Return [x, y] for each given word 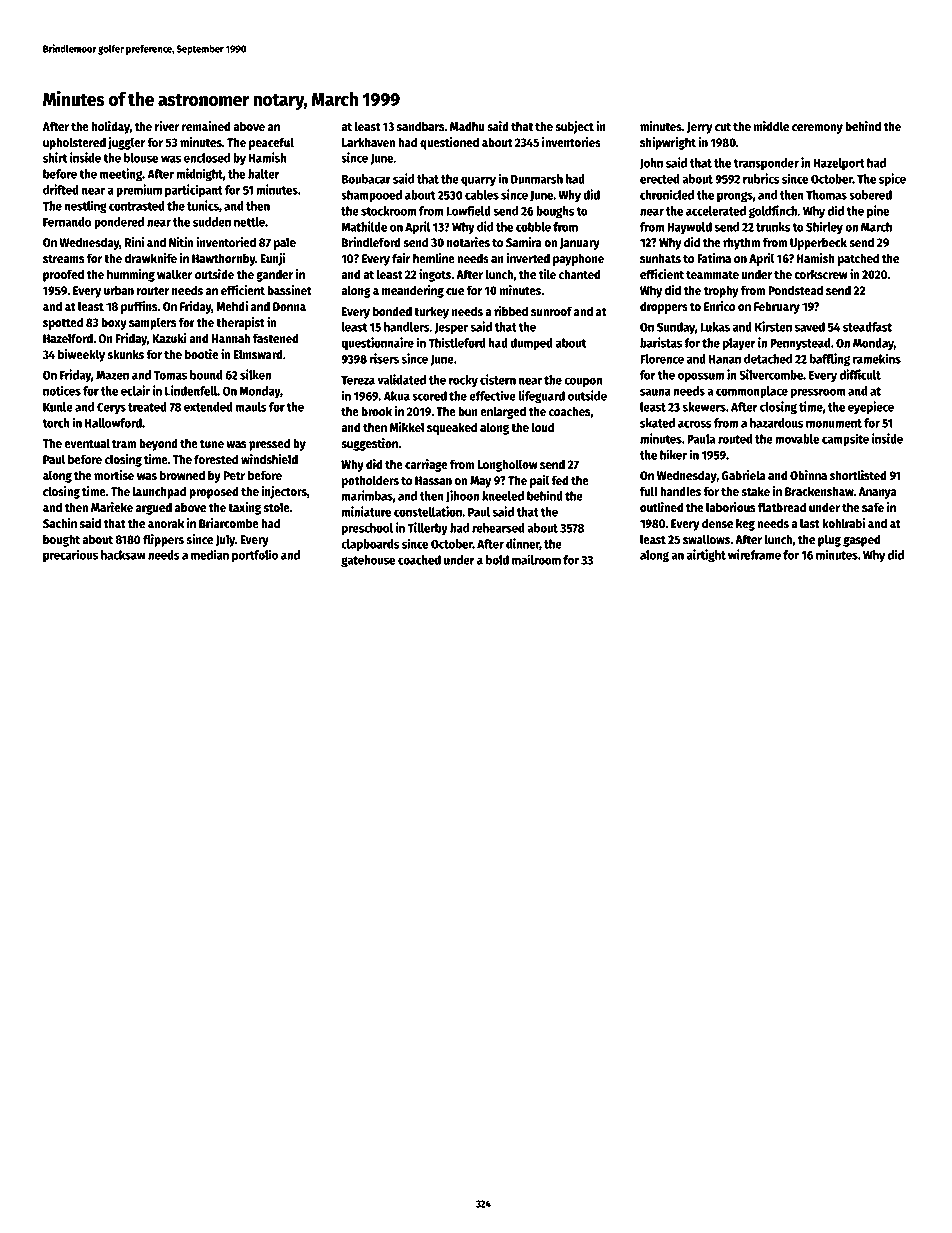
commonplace [752, 392]
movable [797, 439]
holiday [111, 127]
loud [543, 427]
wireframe [754, 554]
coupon [583, 382]
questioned [449, 143]
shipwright [668, 143]
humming [131, 275]
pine [878, 211]
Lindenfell [191, 390]
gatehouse [368, 561]
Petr [234, 475]
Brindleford [371, 242]
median [210, 554]
